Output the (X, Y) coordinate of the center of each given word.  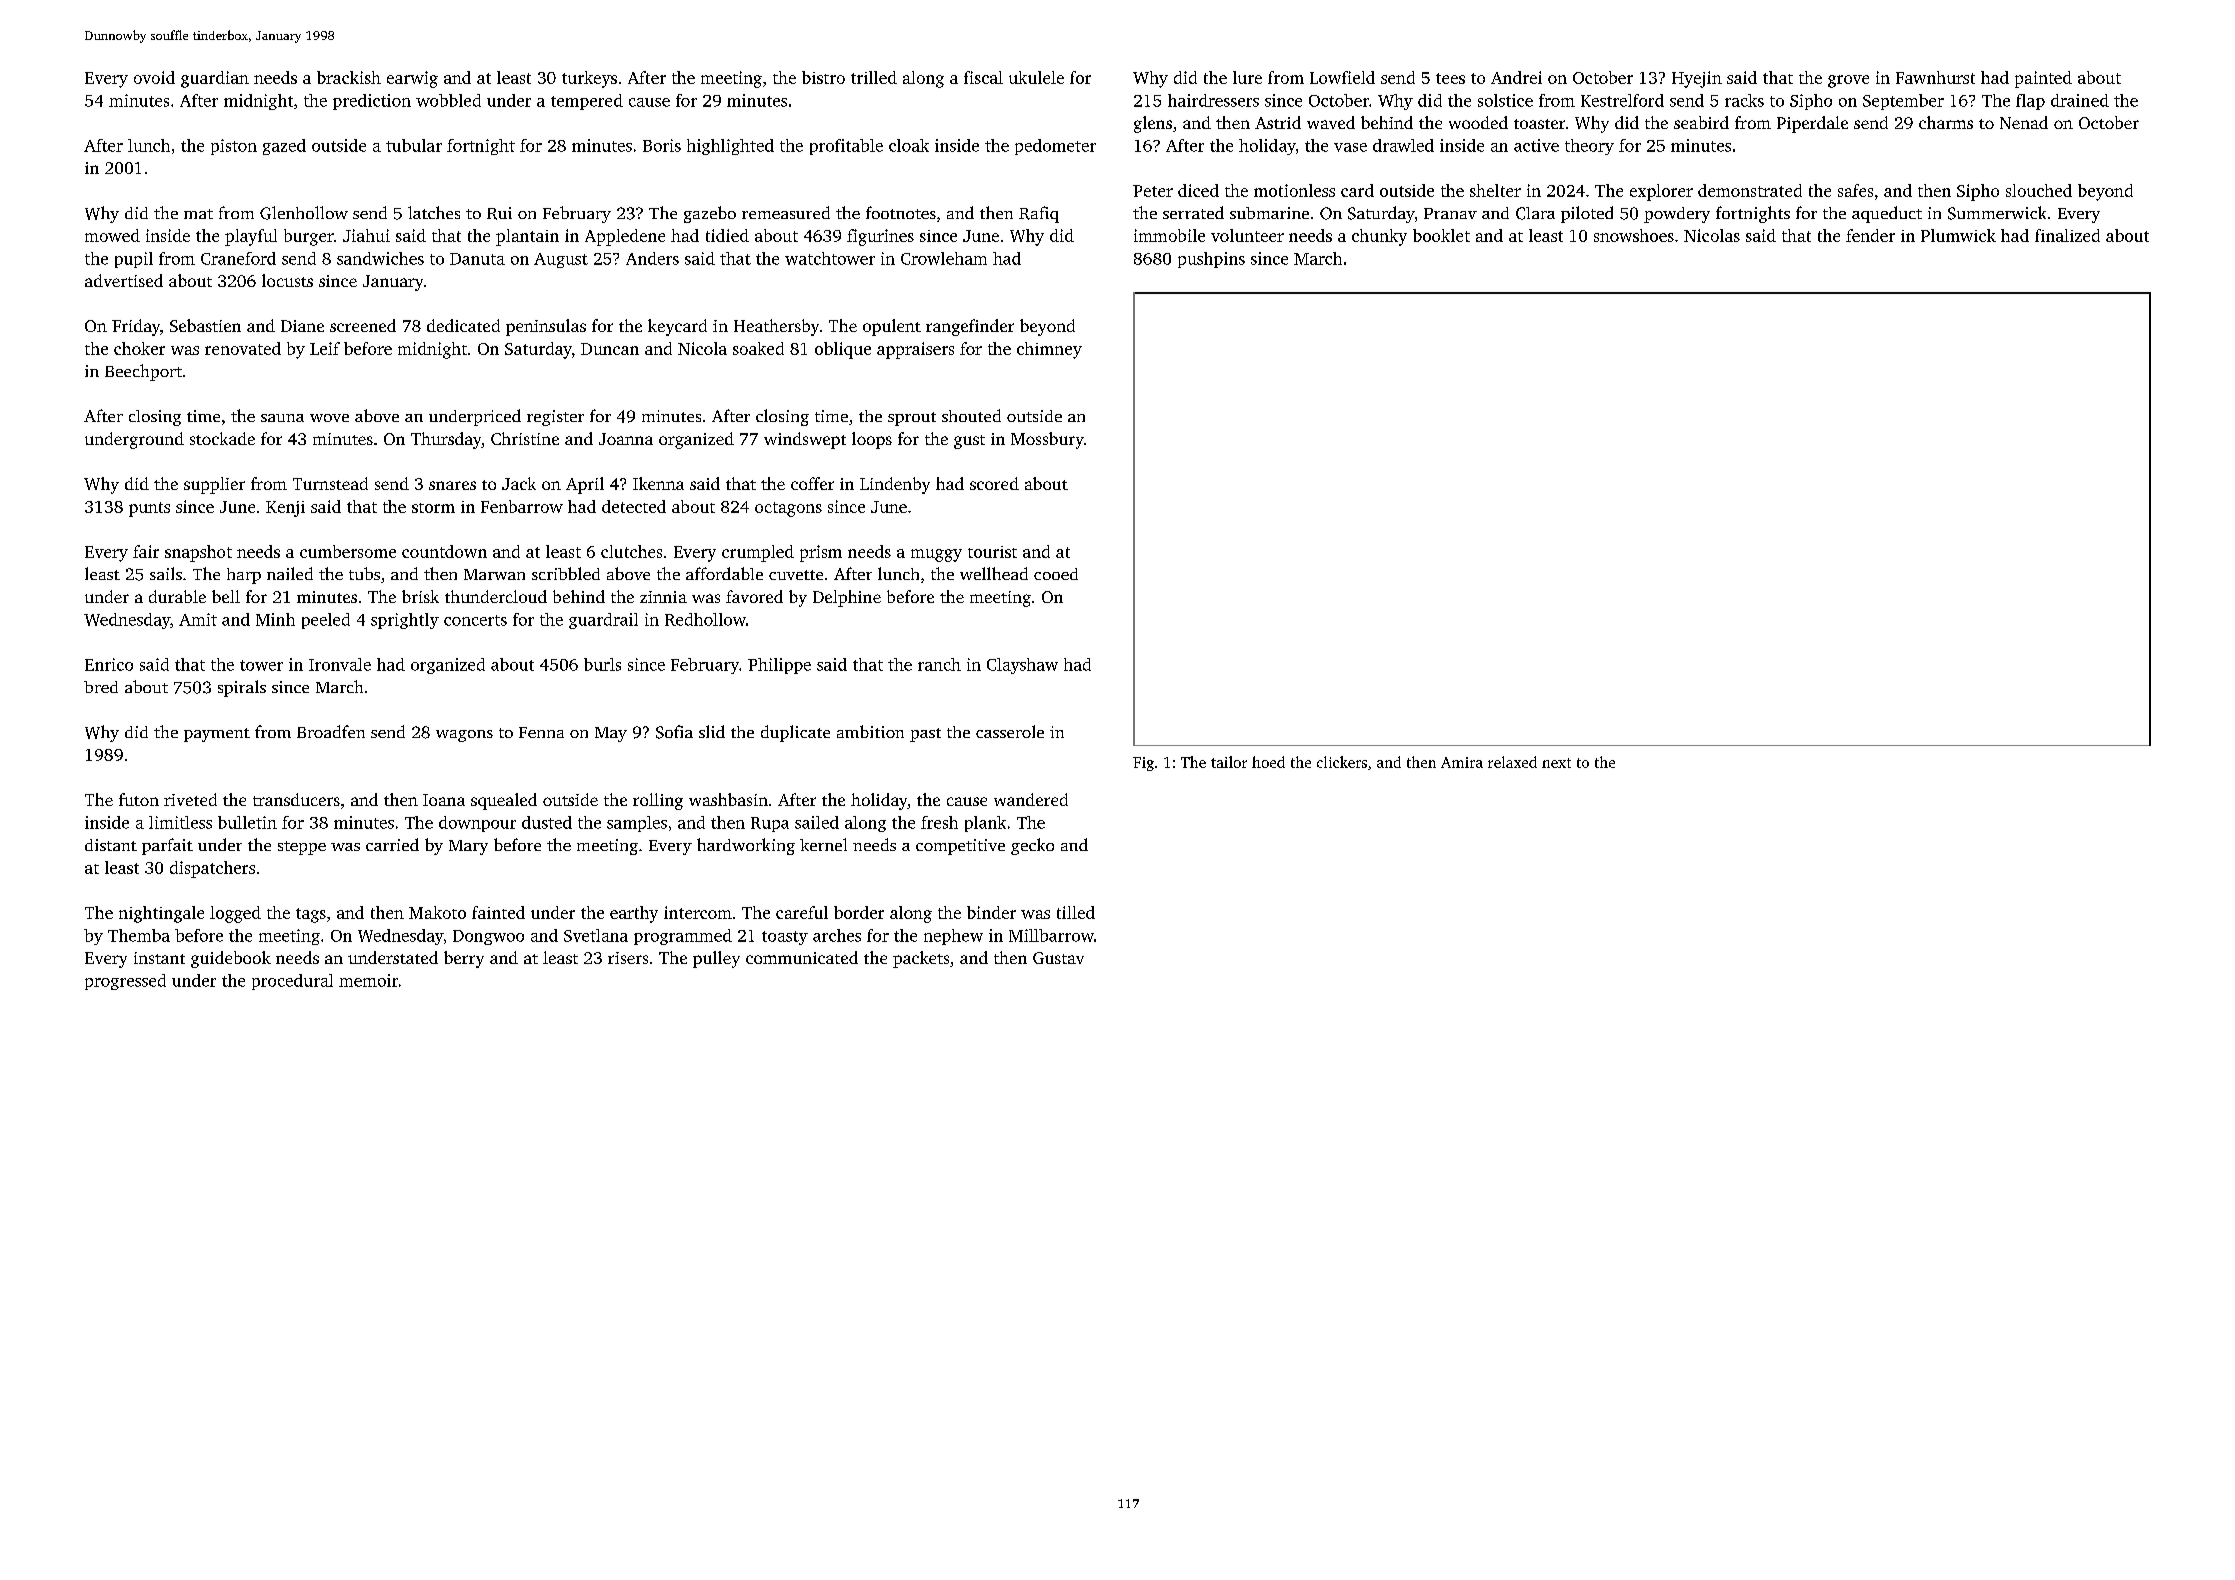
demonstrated (1750, 190)
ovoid (154, 77)
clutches (631, 551)
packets (921, 959)
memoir (368, 980)
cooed (1056, 574)
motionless (1294, 190)
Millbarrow (1051, 935)
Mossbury (1047, 440)
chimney (1049, 350)
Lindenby (895, 485)
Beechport (143, 372)
